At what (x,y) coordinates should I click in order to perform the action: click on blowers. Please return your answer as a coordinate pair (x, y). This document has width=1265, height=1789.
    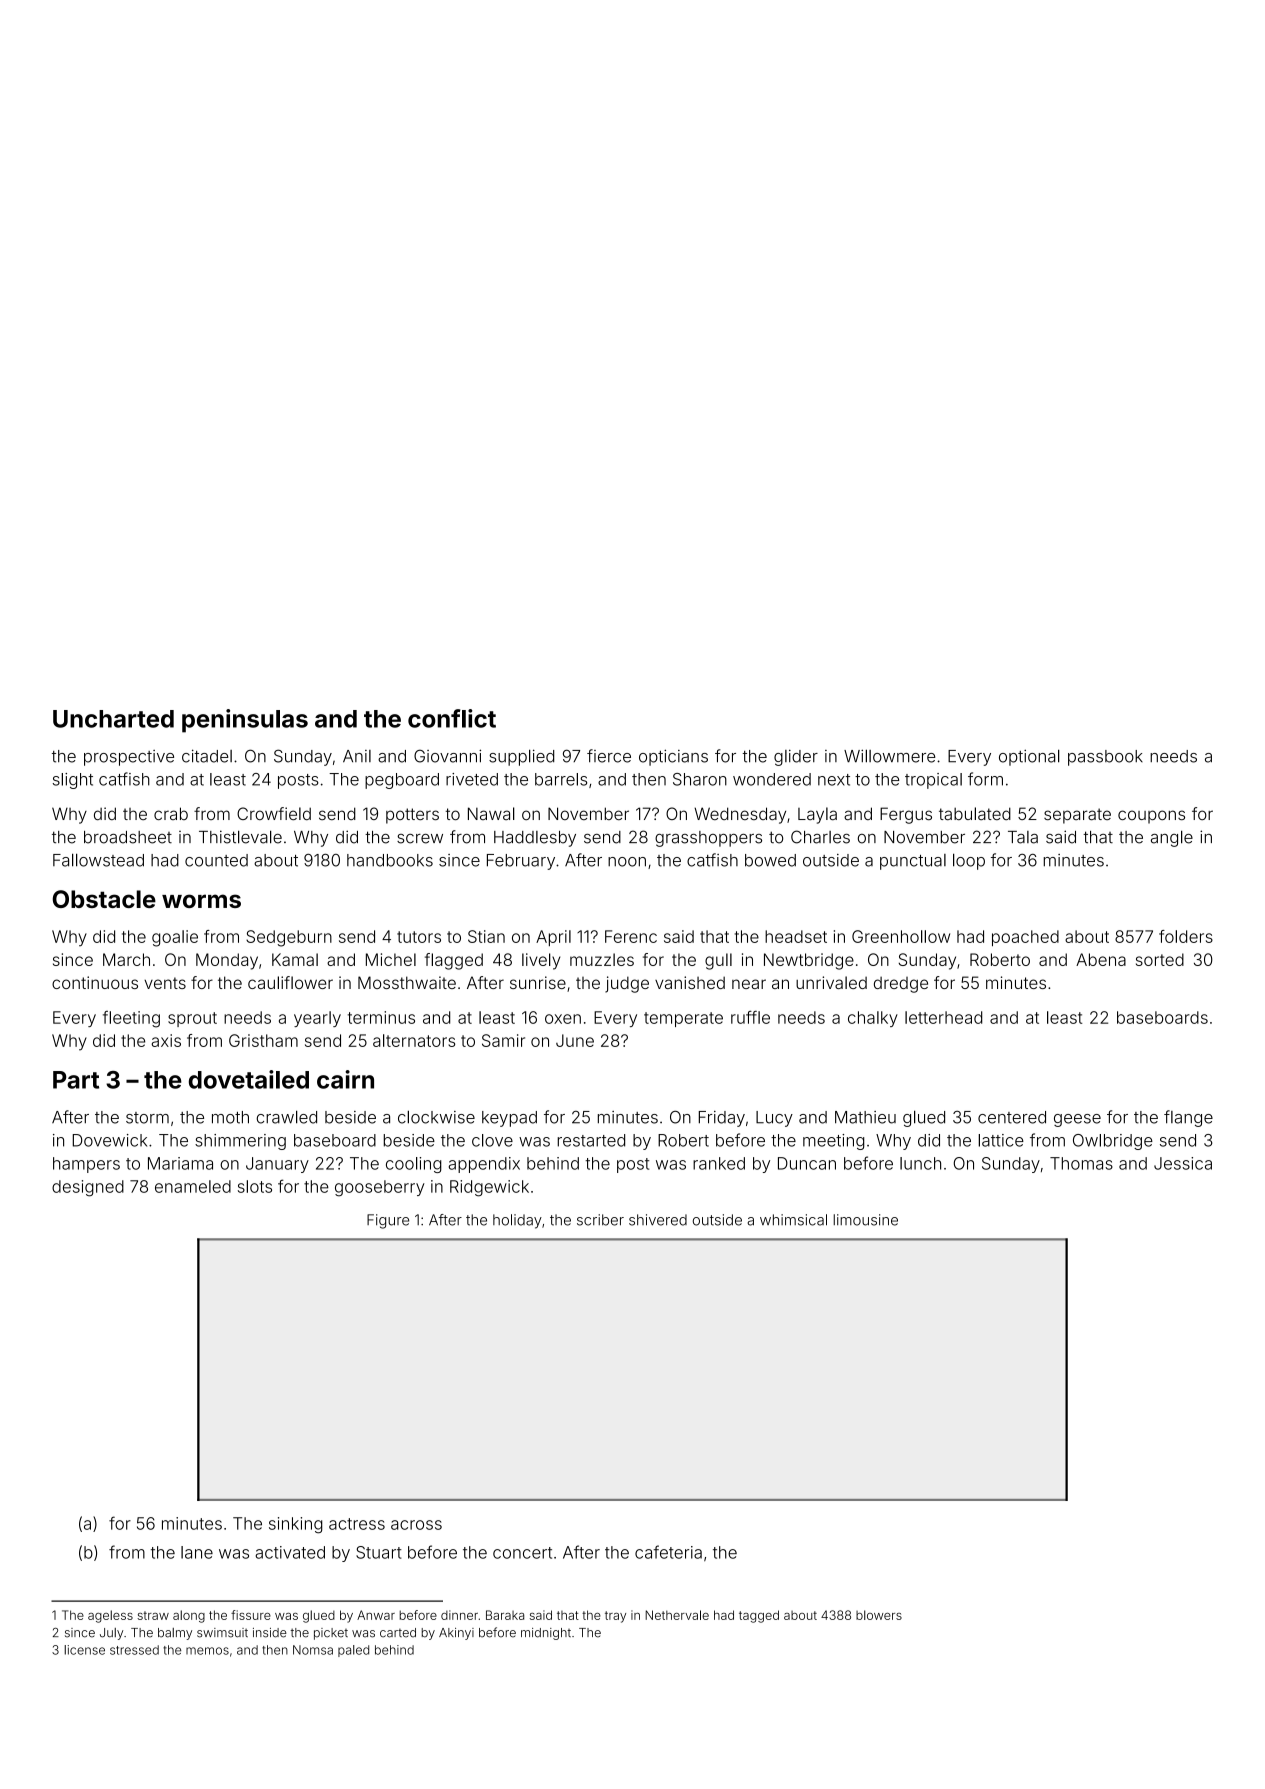
    Looking at the image, I should click on (879, 1615).
